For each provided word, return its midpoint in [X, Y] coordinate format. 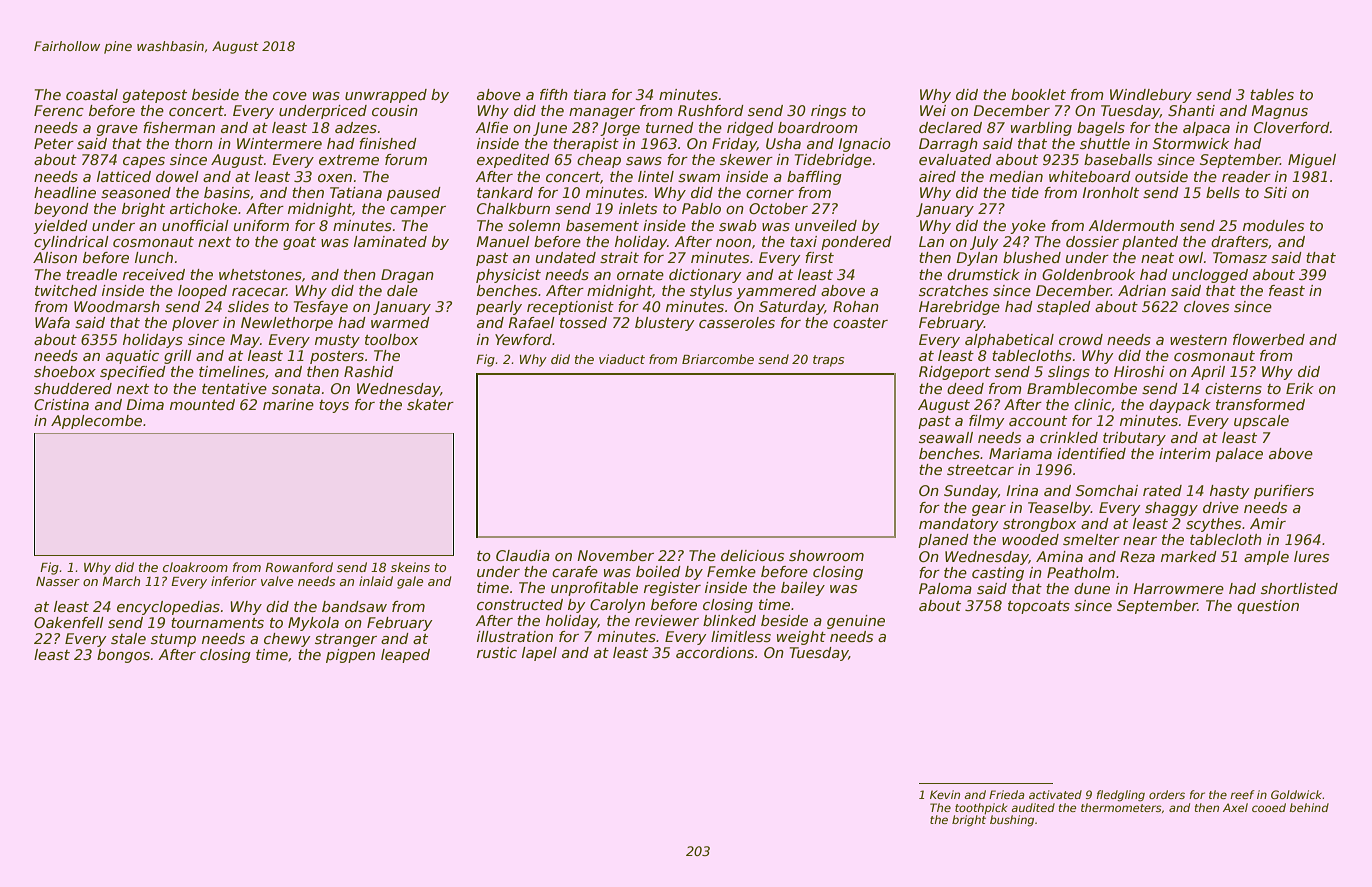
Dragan [407, 276]
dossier [1092, 241]
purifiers [1284, 492]
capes [144, 162]
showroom [826, 555]
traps [828, 361]
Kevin [945, 794]
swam [699, 178]
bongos [123, 656]
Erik [1300, 388]
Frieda [1007, 794]
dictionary [705, 276]
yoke [1028, 227]
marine [288, 404]
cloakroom [195, 567]
